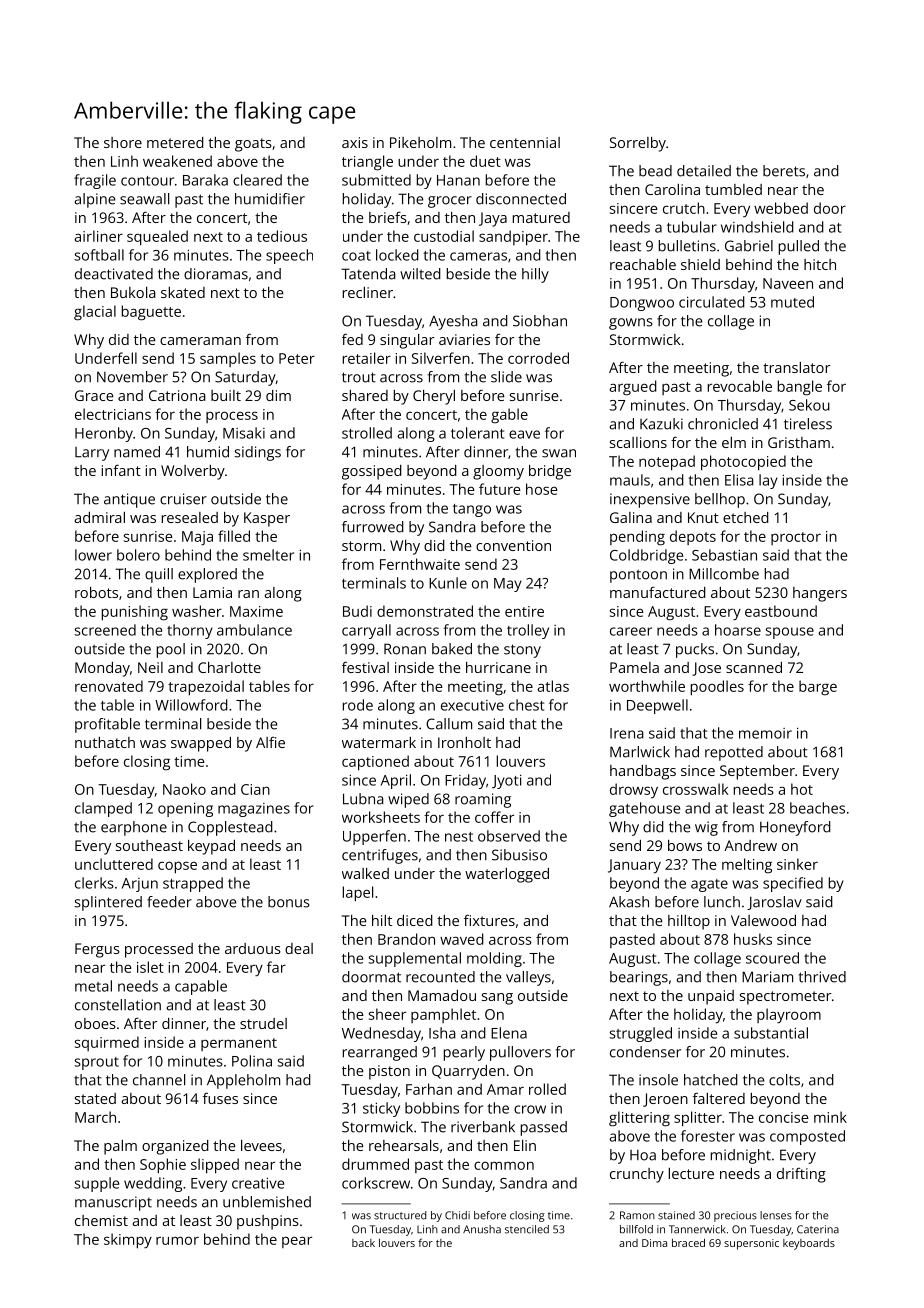 The width and height of the image is (924, 1308). What do you see at coordinates (818, 688) in the image?
I see `barge` at bounding box center [818, 688].
